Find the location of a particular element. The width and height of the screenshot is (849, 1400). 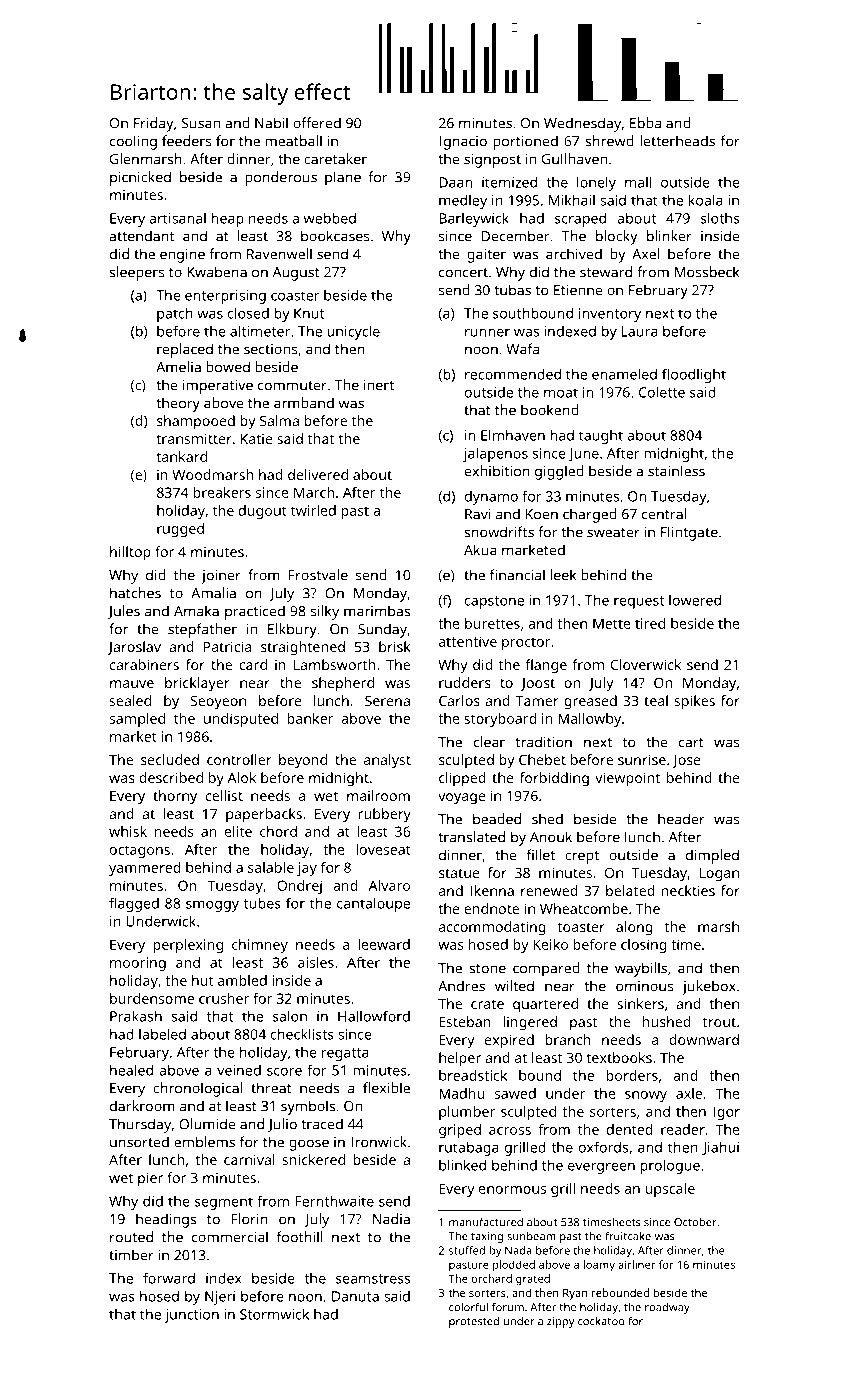

Flintgate is located at coordinates (689, 533).
